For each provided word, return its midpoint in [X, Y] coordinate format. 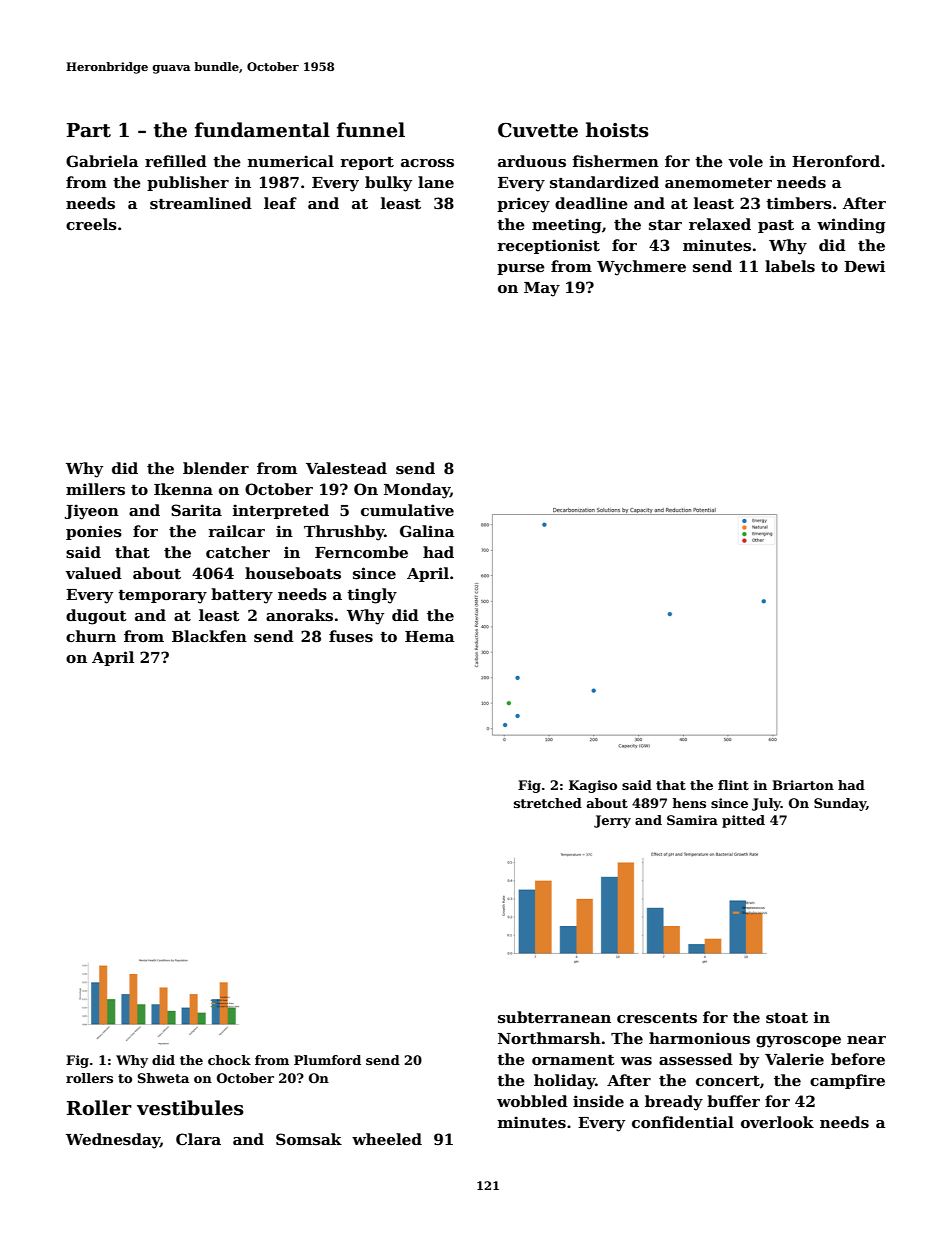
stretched [548, 803]
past [776, 226]
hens [689, 803]
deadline [591, 203]
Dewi [864, 266]
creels [91, 224]
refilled [176, 161]
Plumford [327, 1060]
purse [521, 269]
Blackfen [209, 636]
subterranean [554, 1017]
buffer [733, 1101]
